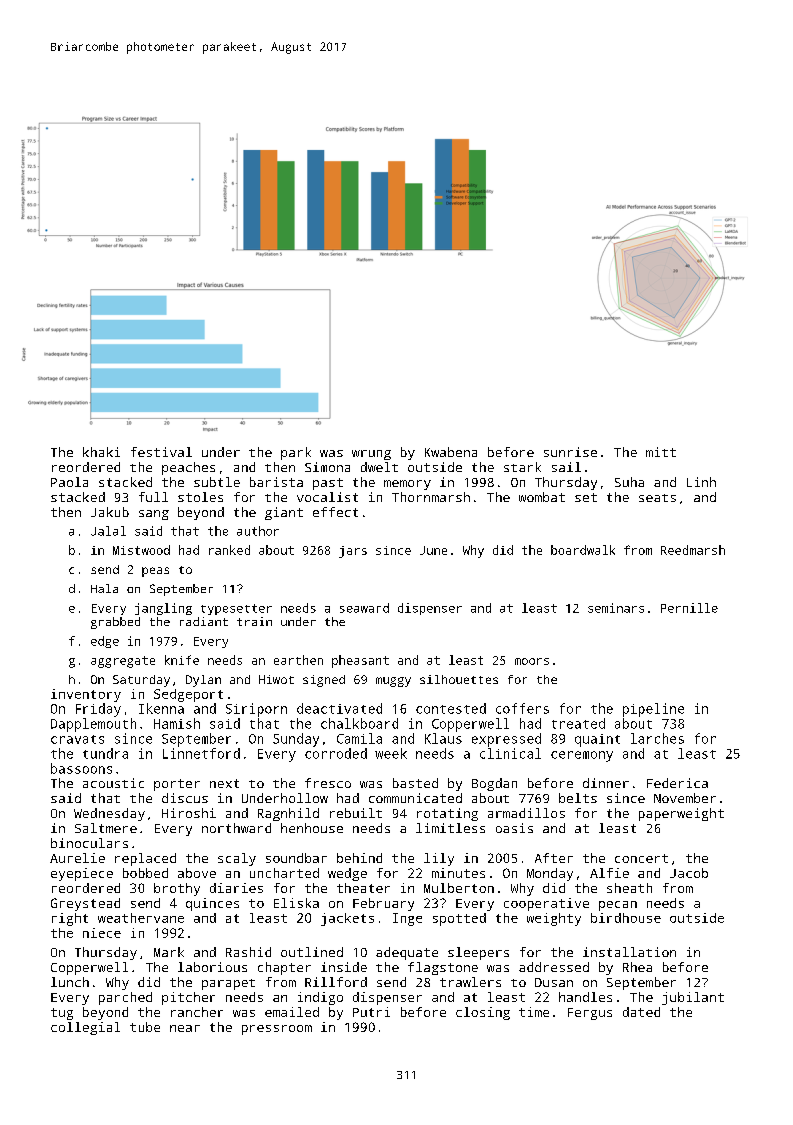 The width and height of the document is (793, 1125). Describe the element at coordinates (69, 482) in the document. I see `Paola` at that location.
